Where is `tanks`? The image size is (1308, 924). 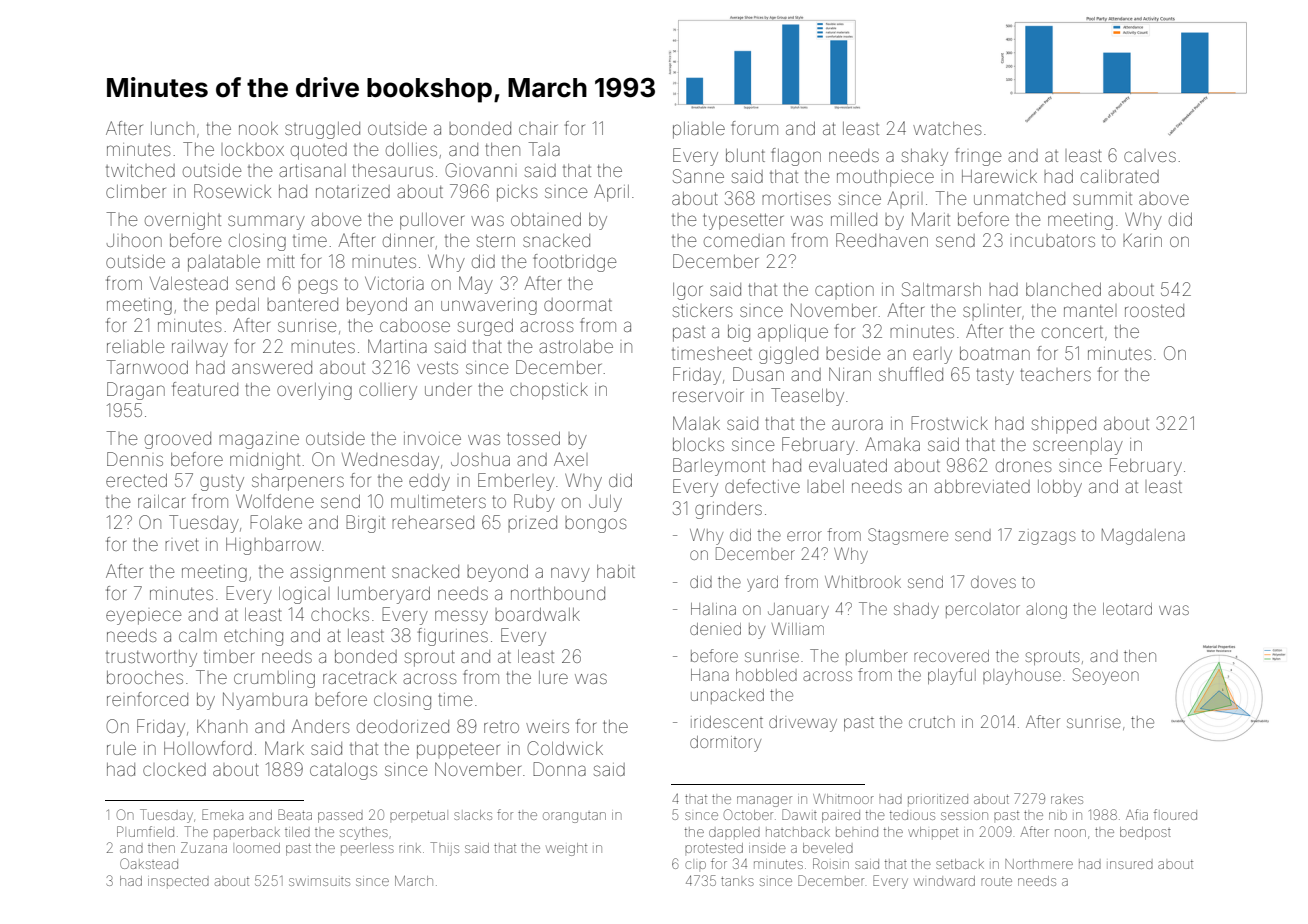
tanks is located at coordinates (737, 881).
